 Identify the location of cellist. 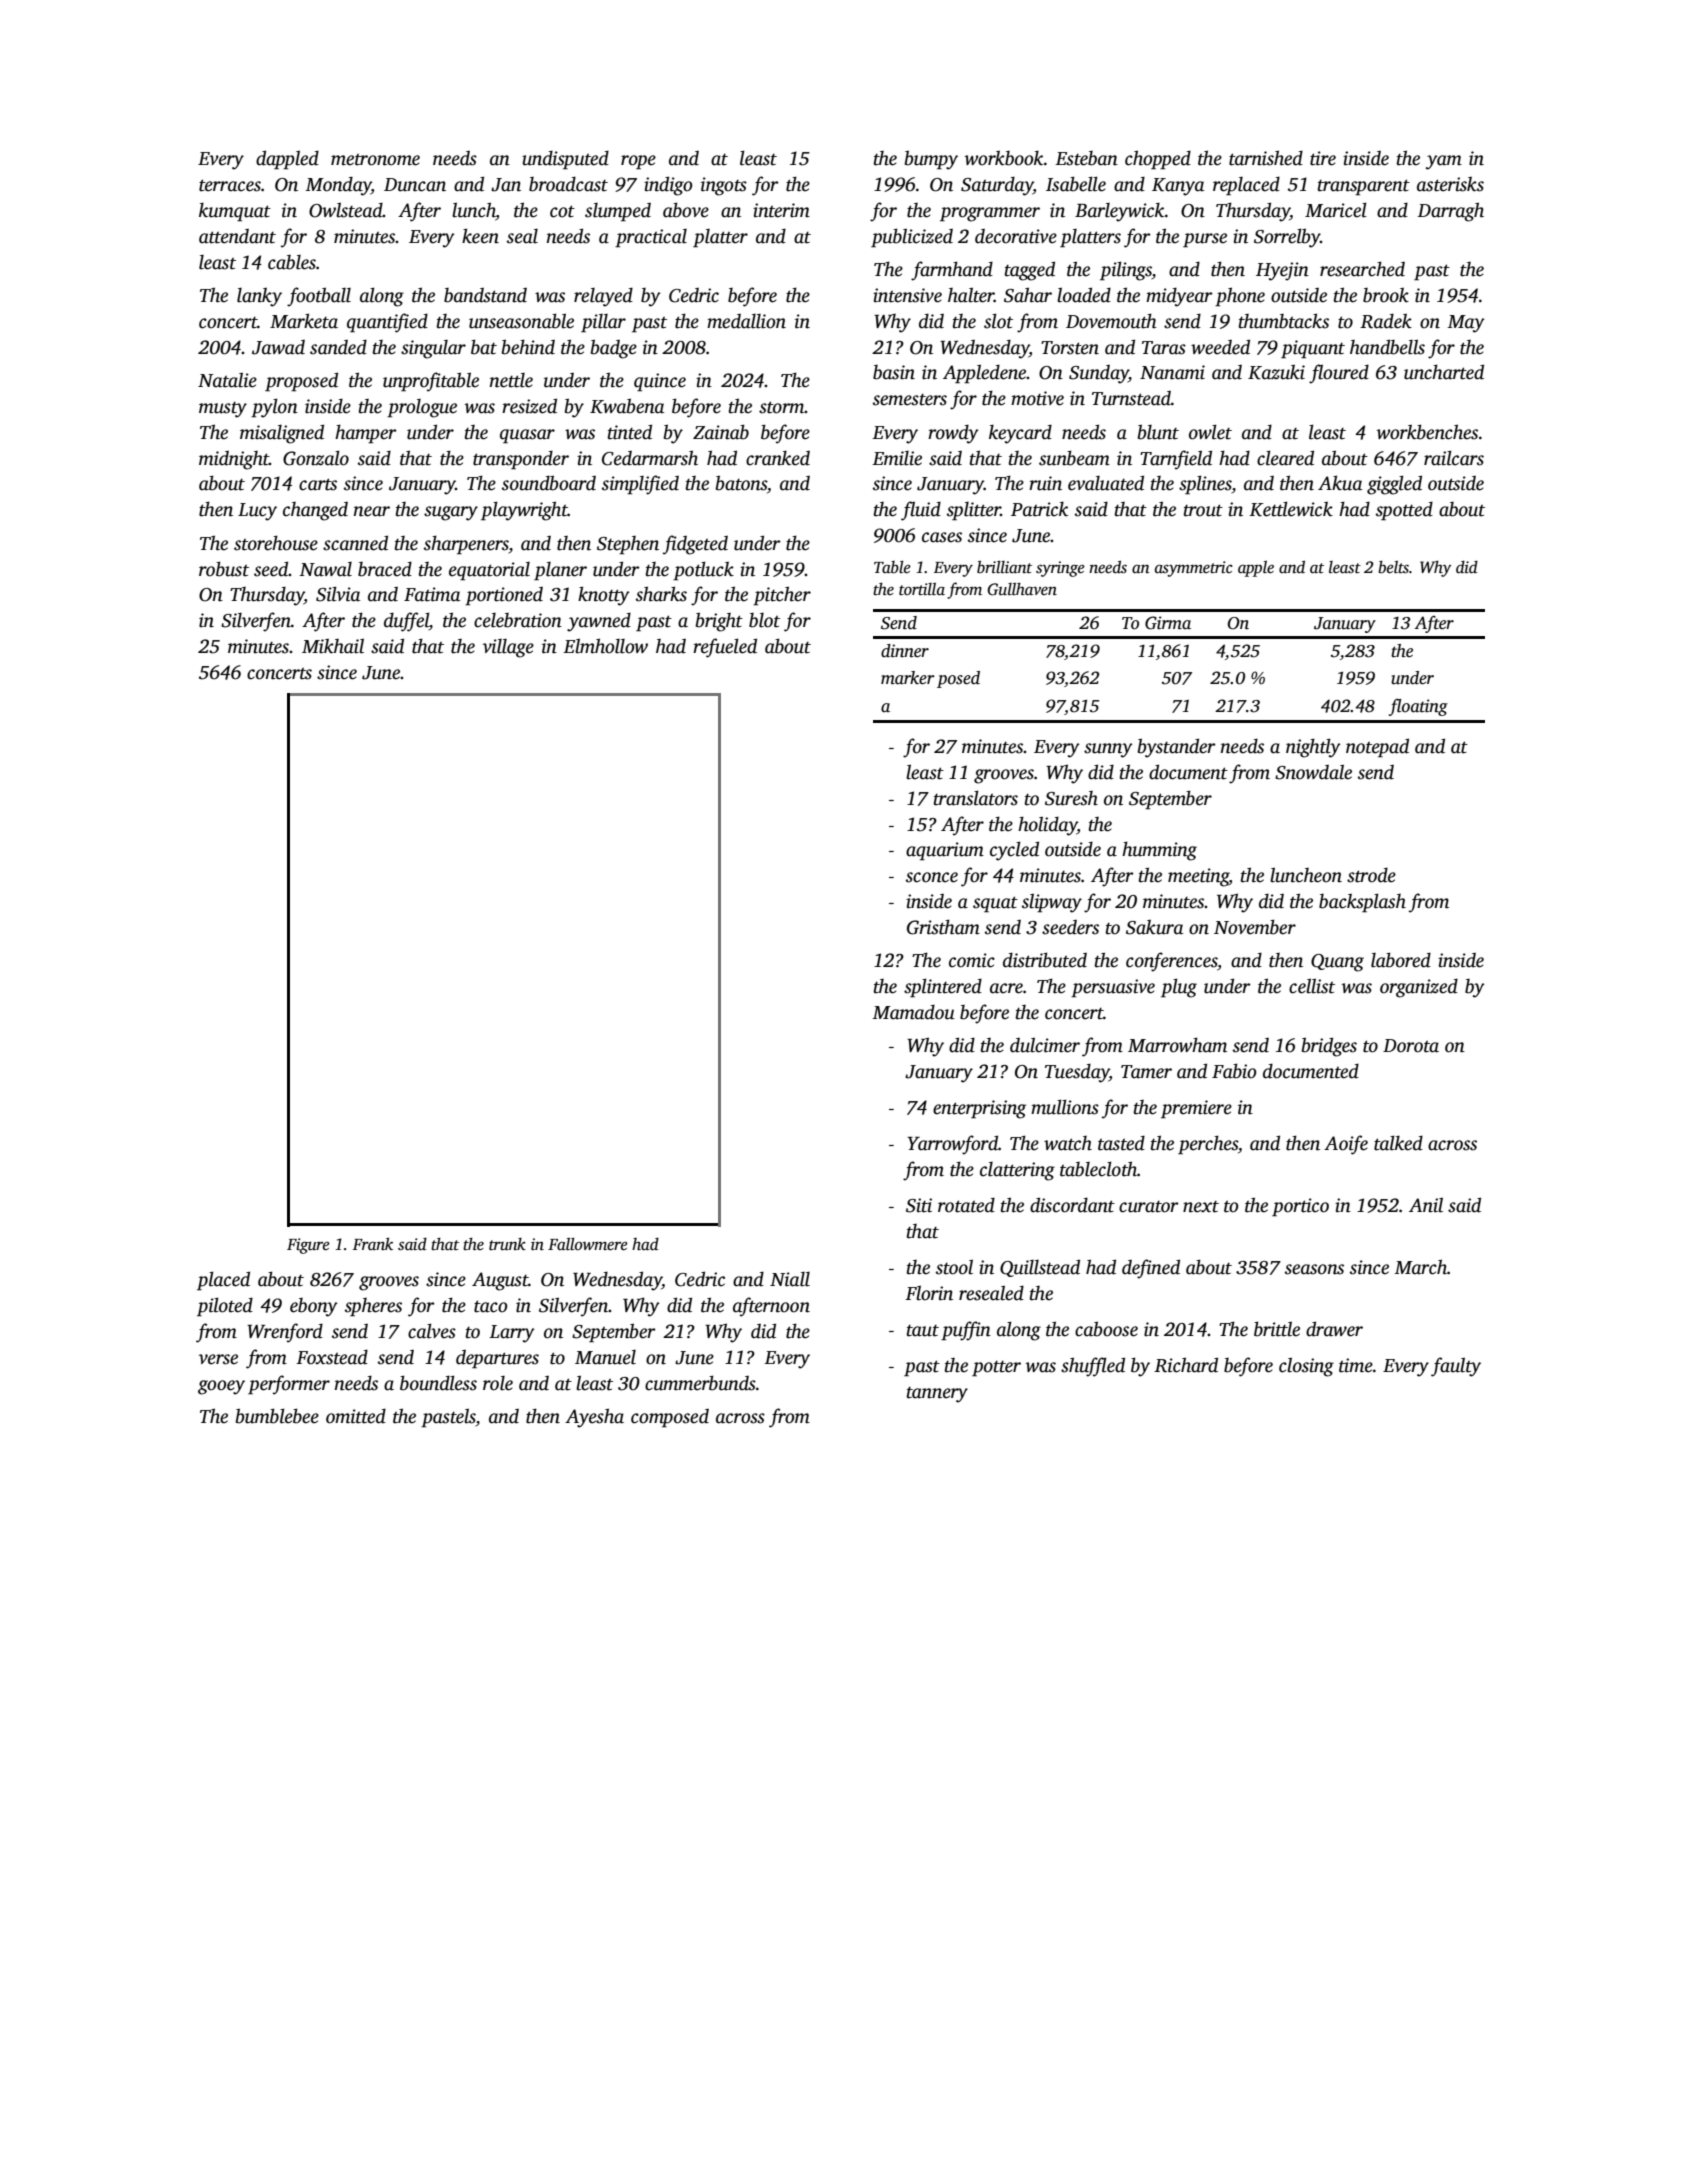
(1312, 986).
